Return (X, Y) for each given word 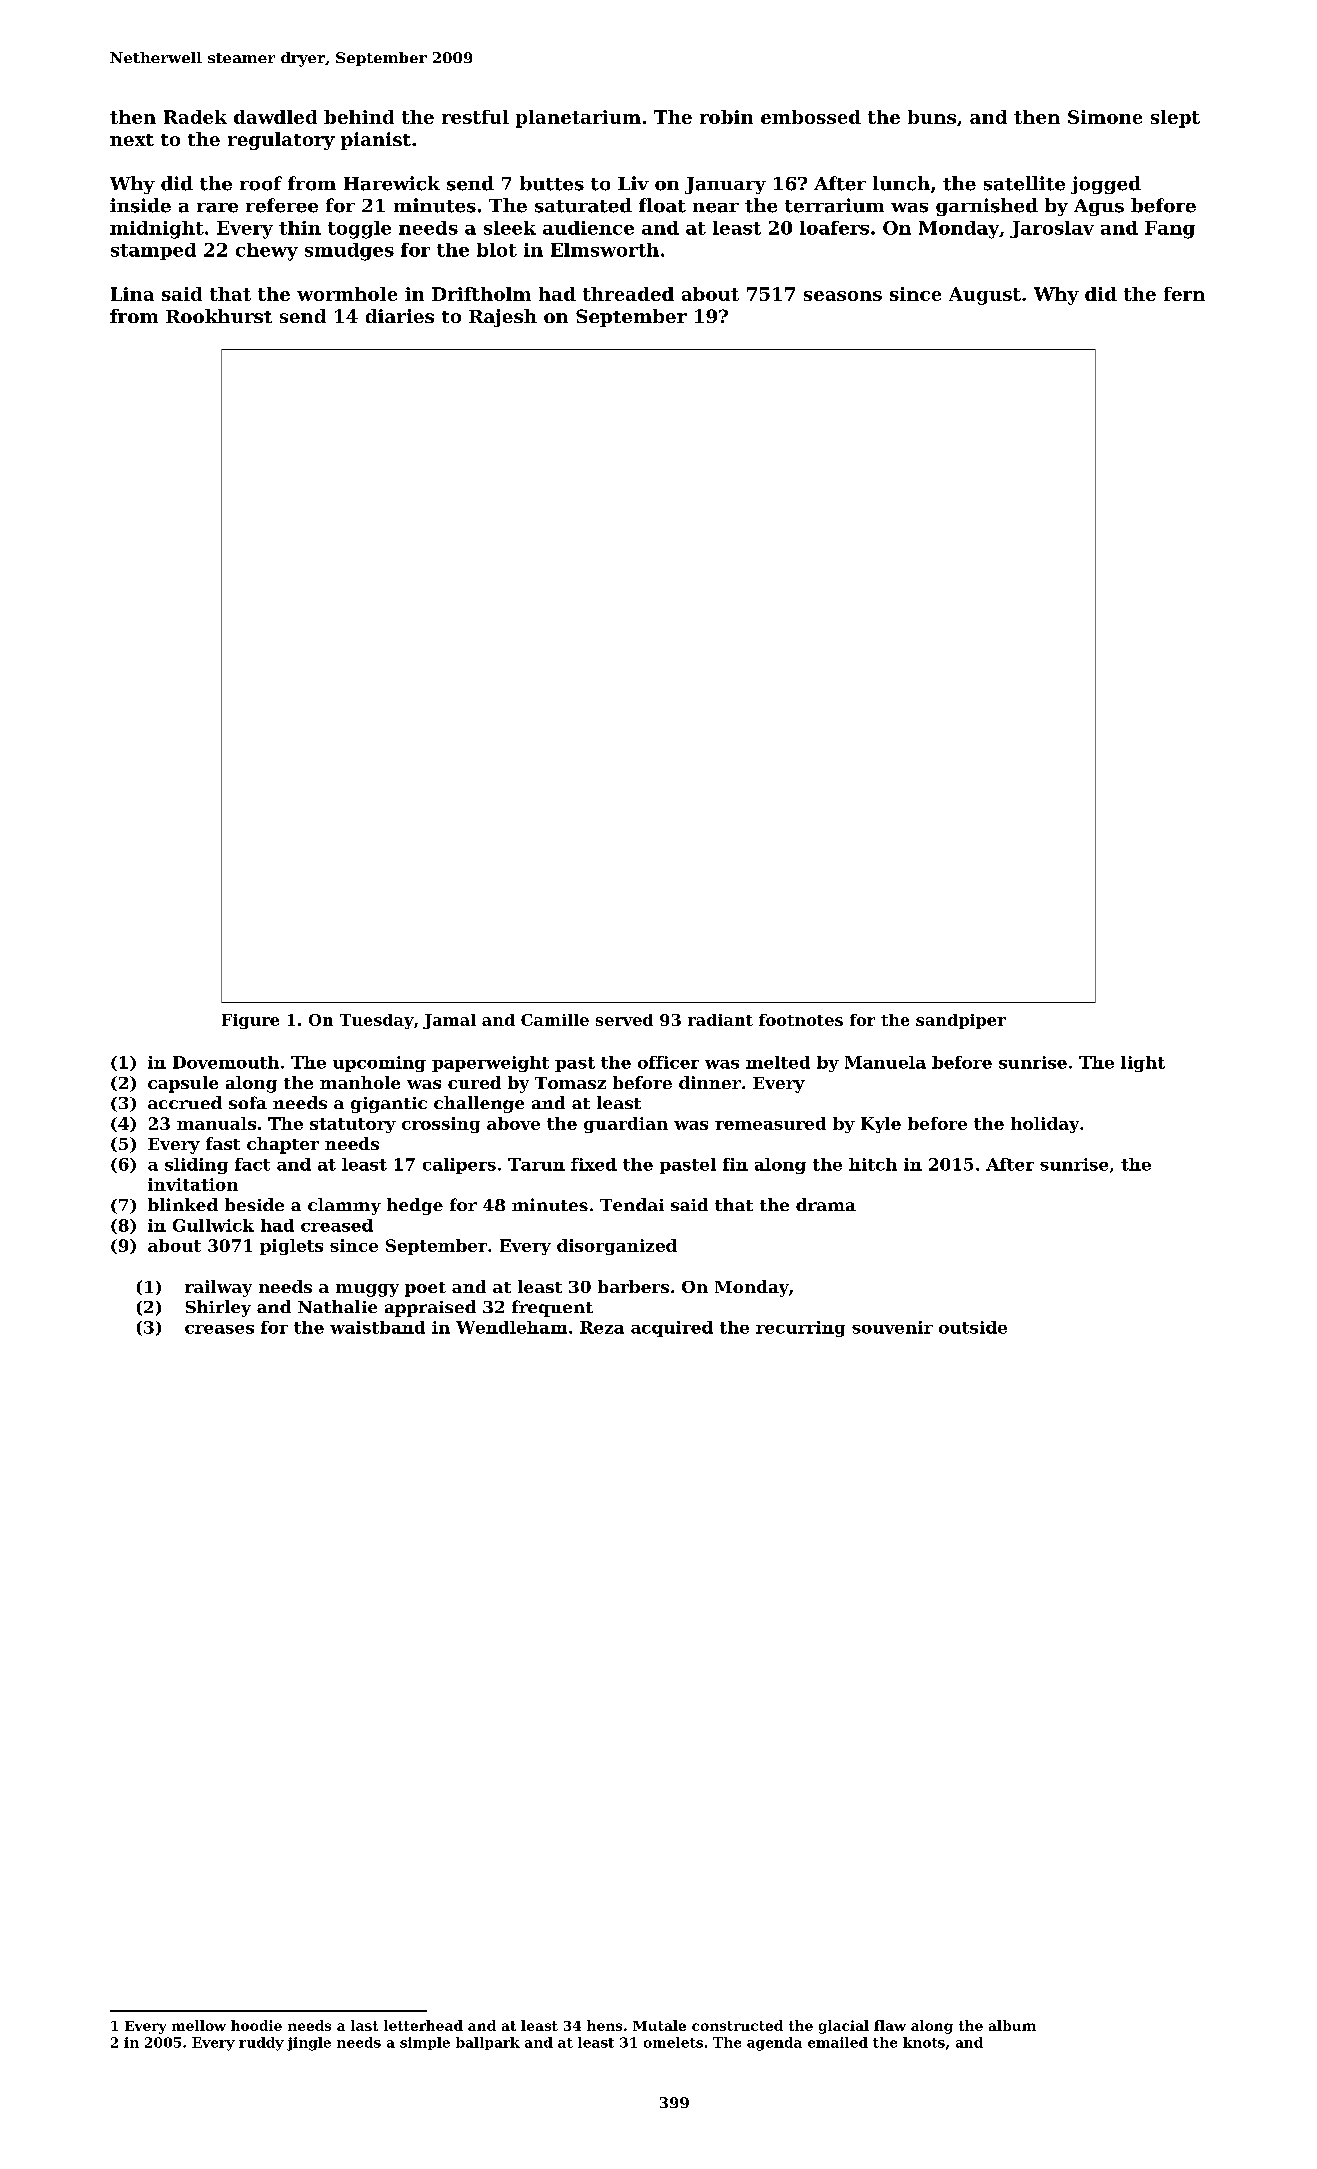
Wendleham (511, 1327)
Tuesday (377, 1021)
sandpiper (961, 1021)
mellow (199, 2025)
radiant (720, 1020)
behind (359, 117)
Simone (1105, 117)
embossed (811, 117)
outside (973, 1327)
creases (219, 1329)
